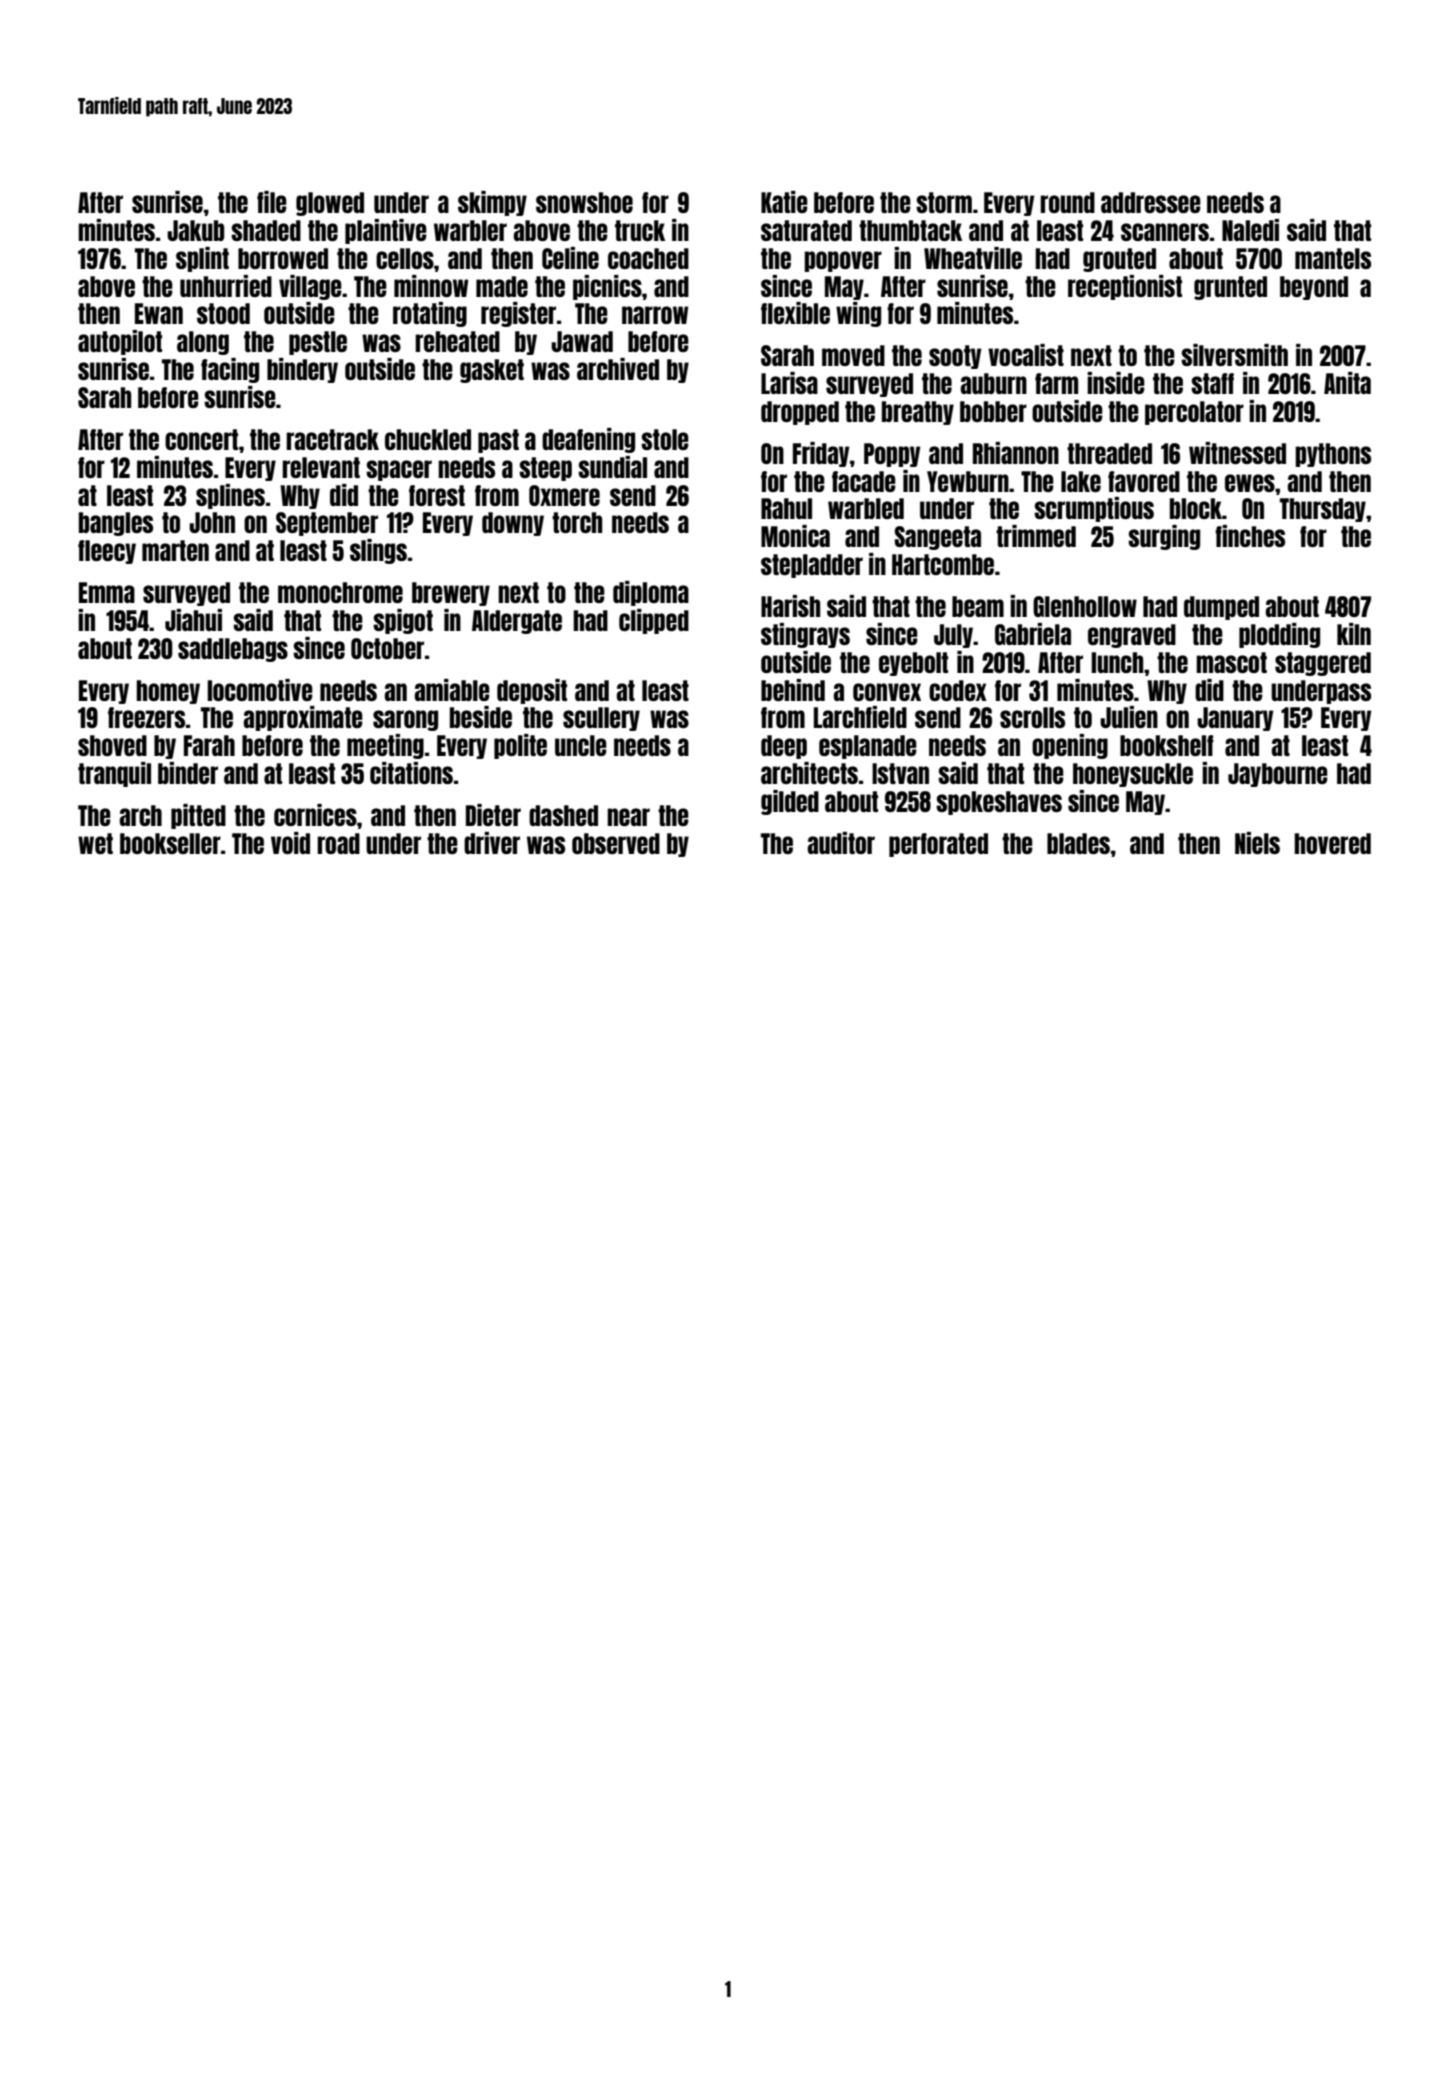 The image size is (1450, 2100). I want to click on glowed, so click(330, 204).
